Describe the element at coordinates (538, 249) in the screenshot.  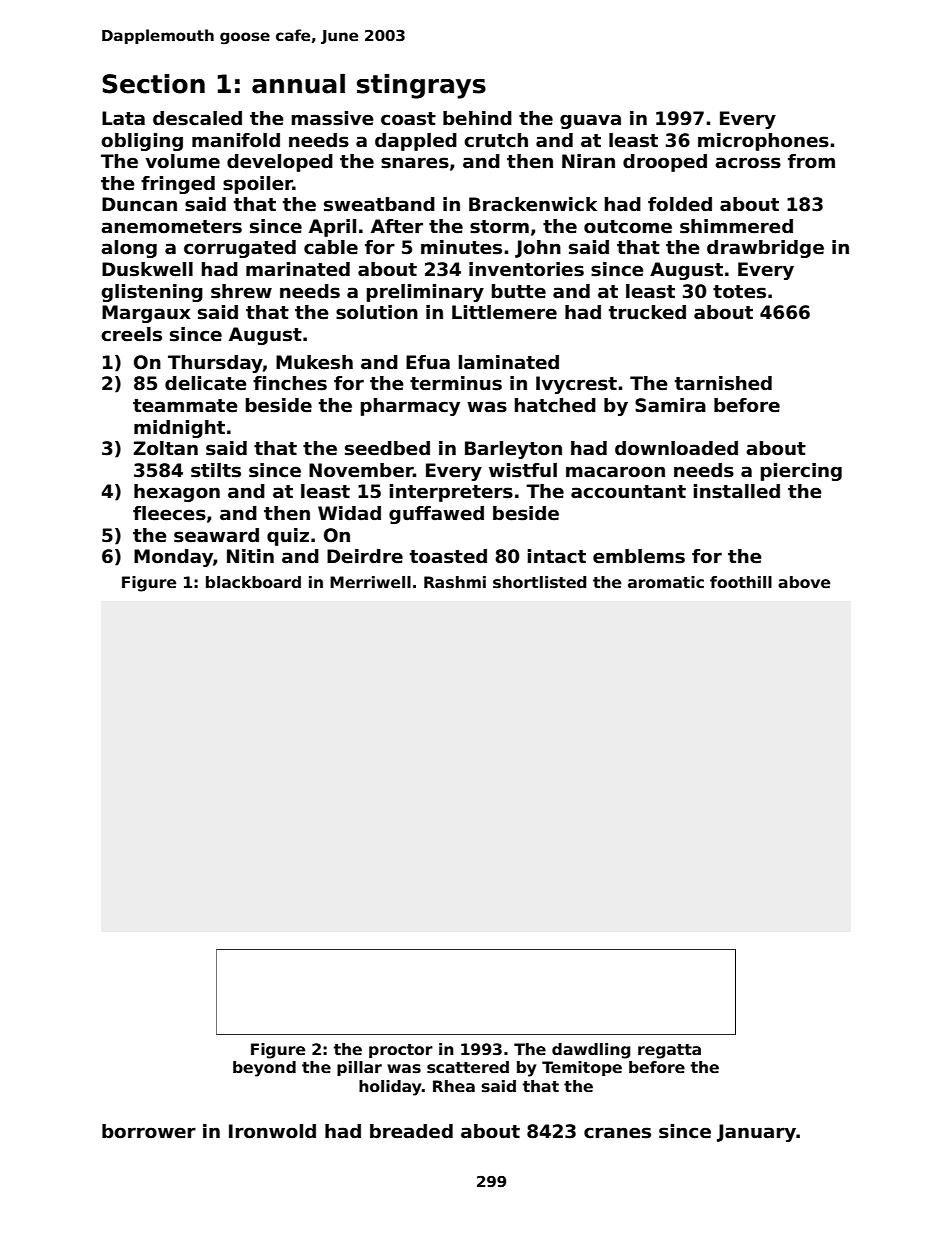
I see `John` at that location.
